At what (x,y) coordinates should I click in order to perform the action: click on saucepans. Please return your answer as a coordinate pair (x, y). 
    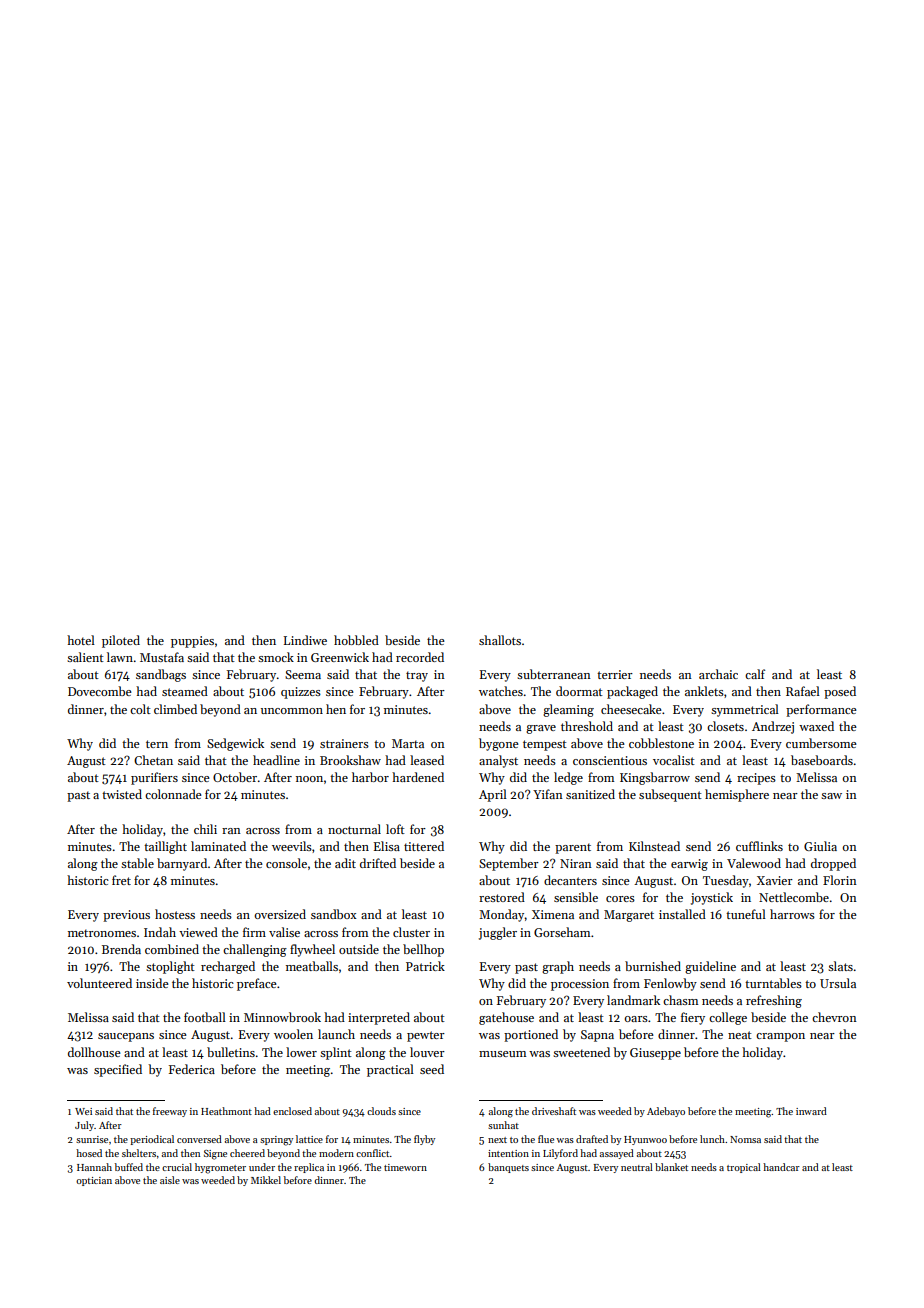
    Looking at the image, I should click on (126, 1037).
